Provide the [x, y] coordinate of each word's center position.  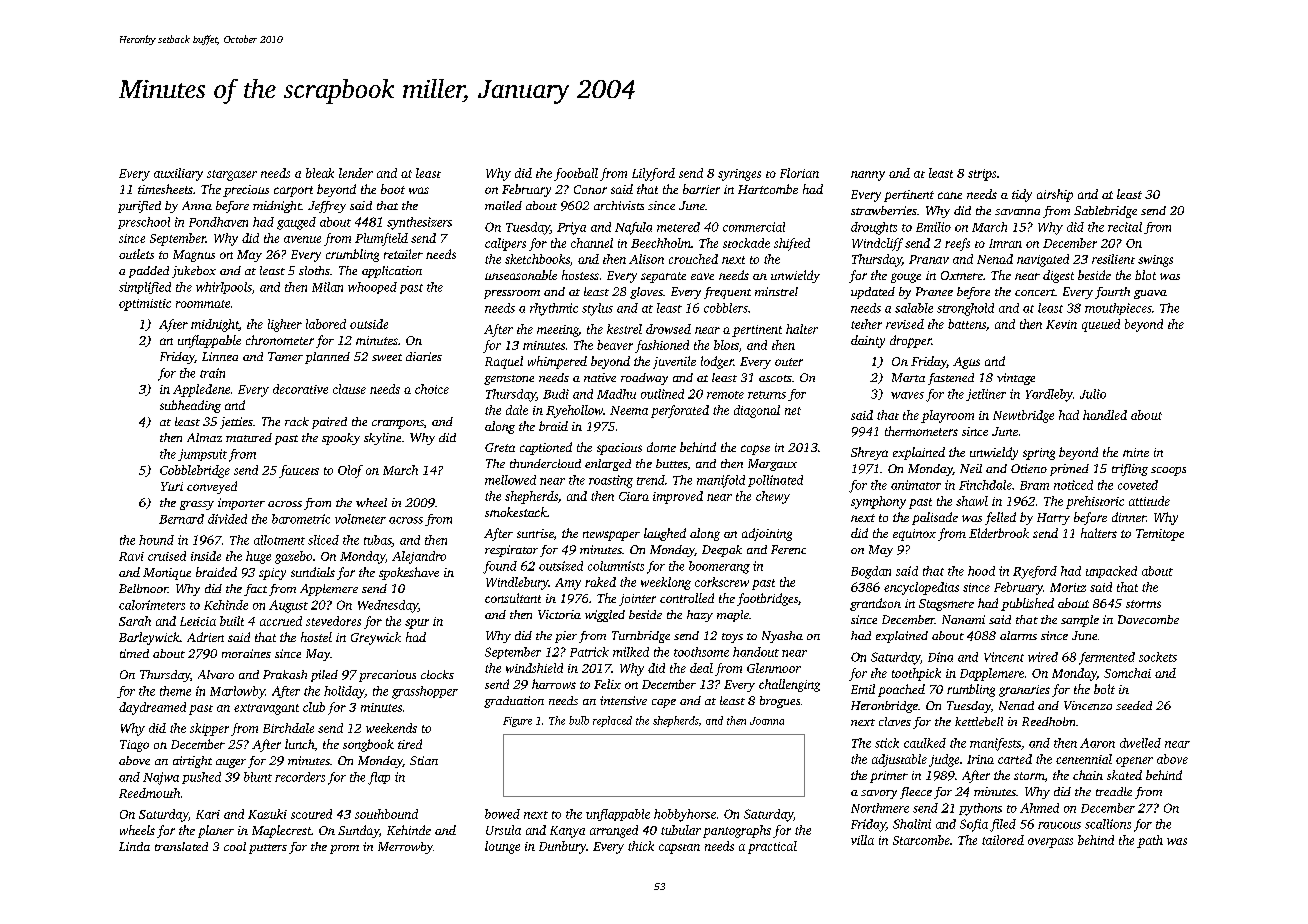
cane [950, 195]
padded [149, 272]
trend [651, 480]
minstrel [776, 291]
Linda [134, 846]
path [1150, 841]
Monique [167, 574]
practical [772, 847]
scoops [1168, 471]
